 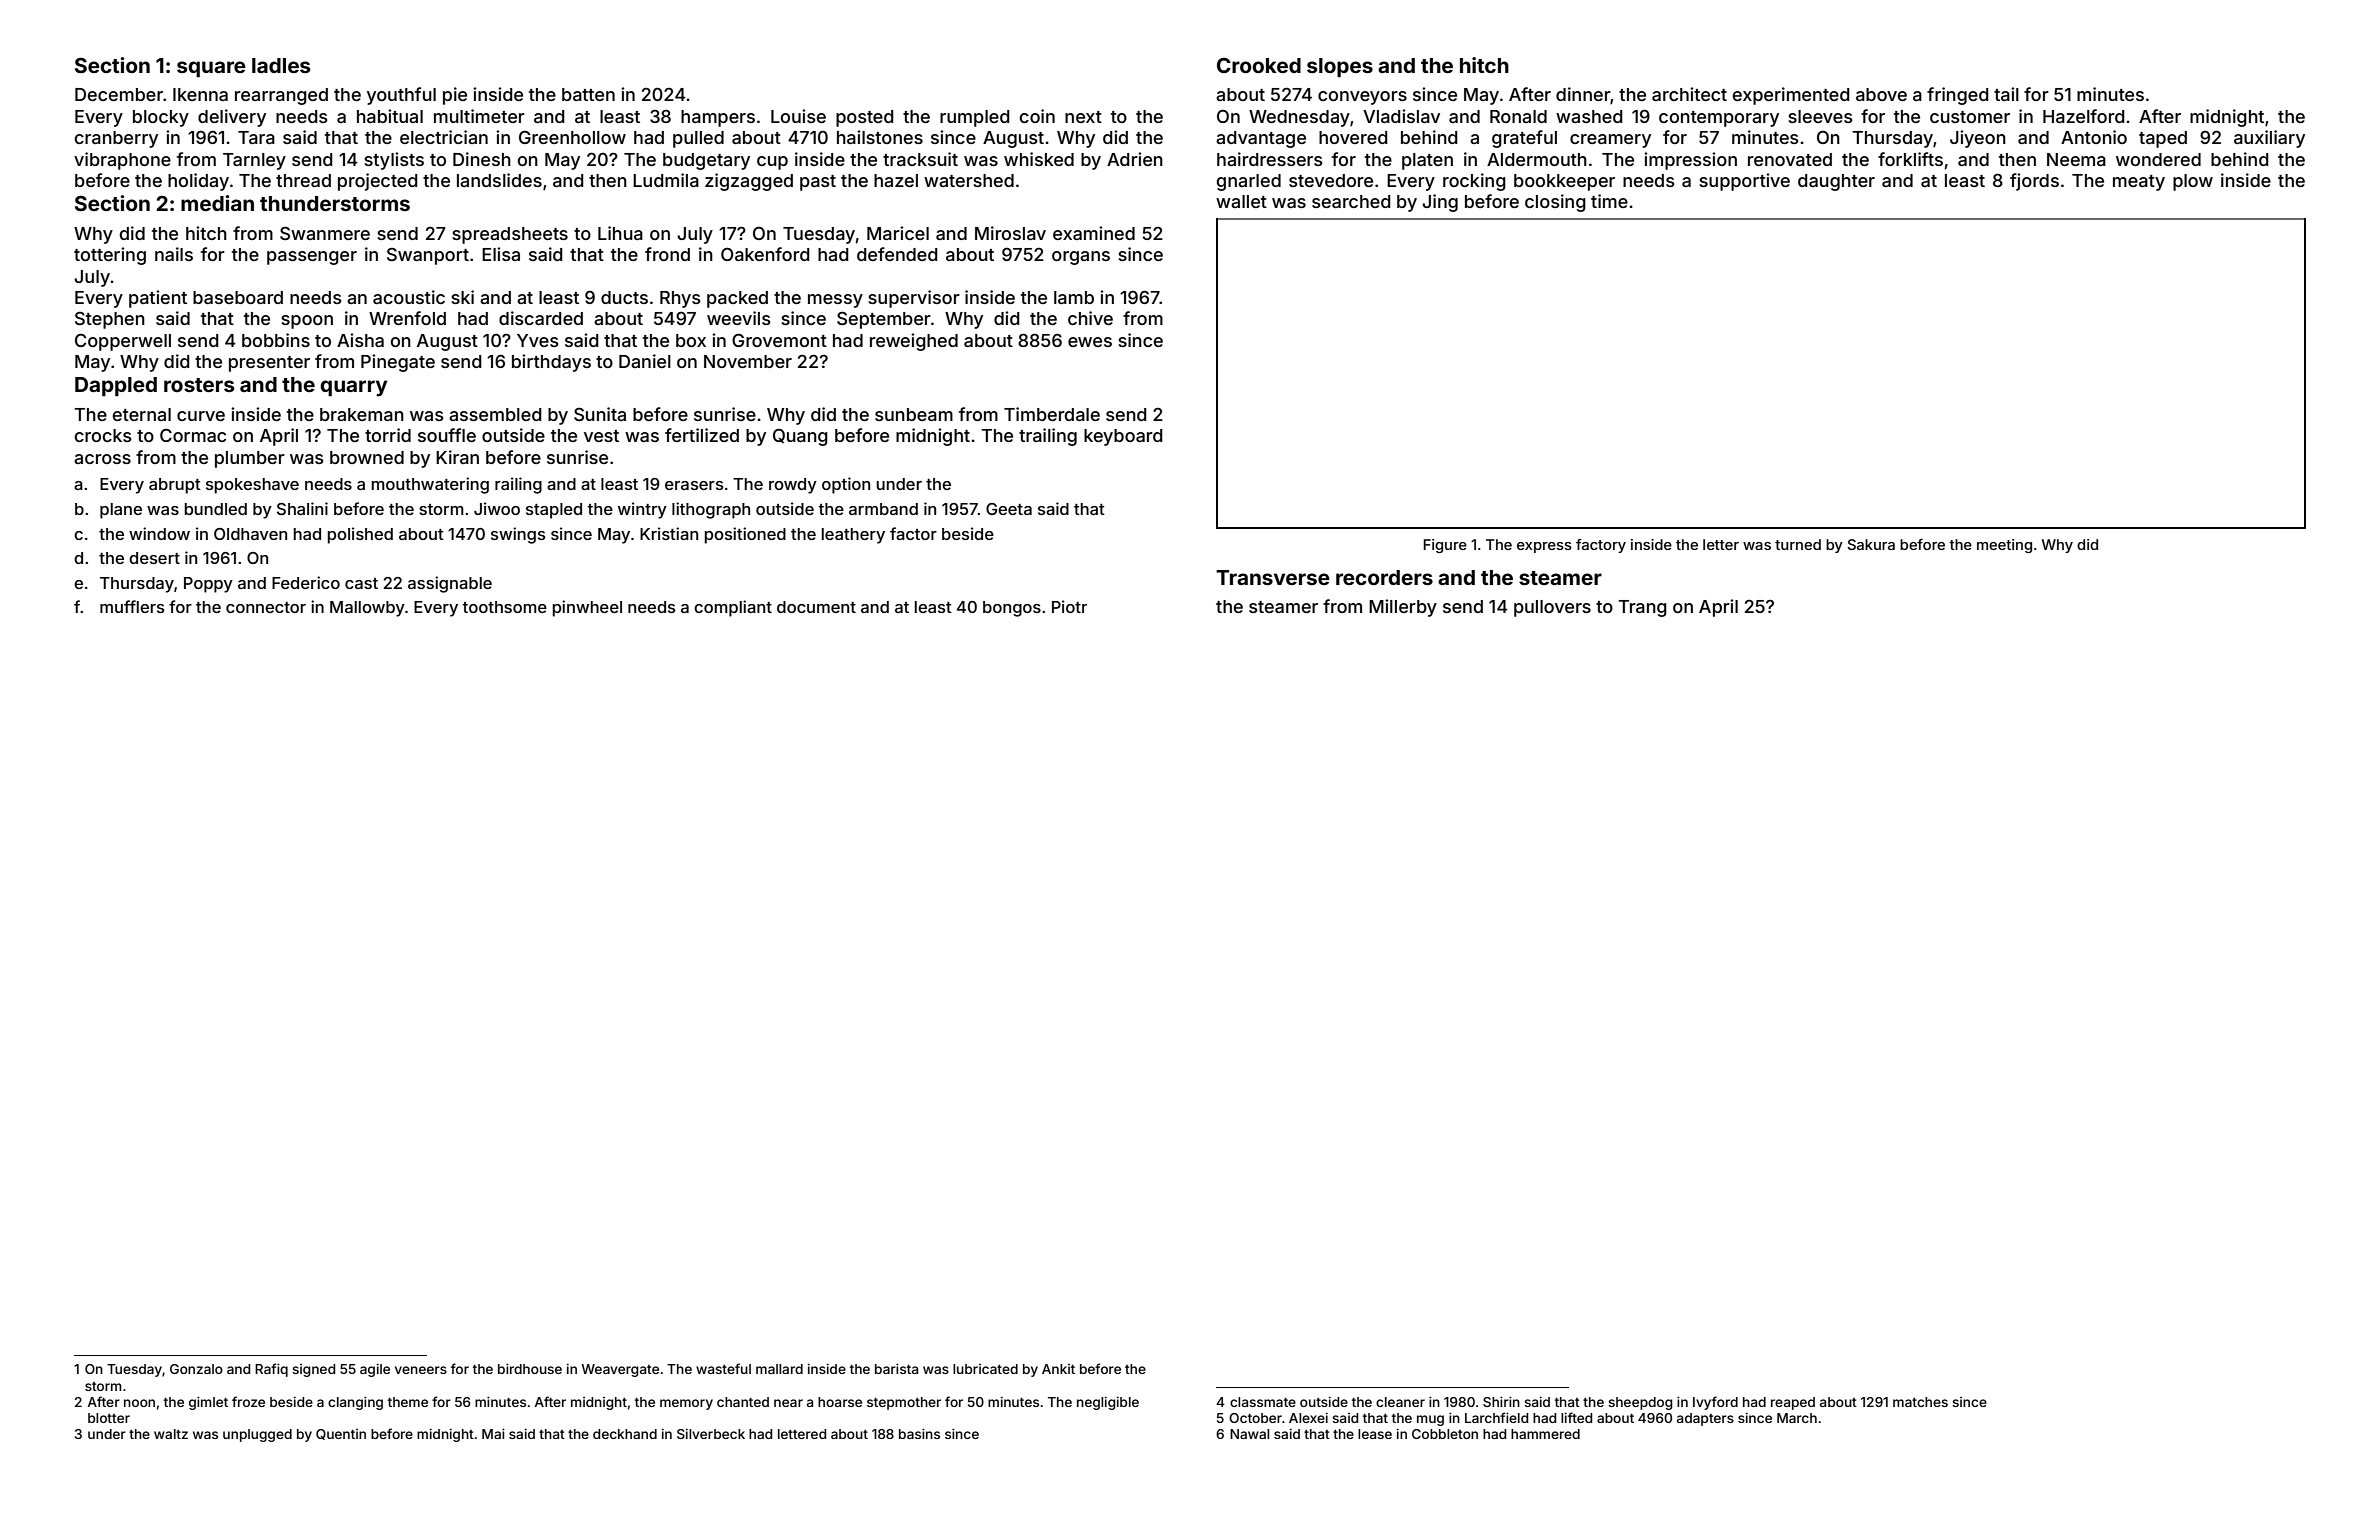 I want to click on Trang, so click(x=1642, y=608).
